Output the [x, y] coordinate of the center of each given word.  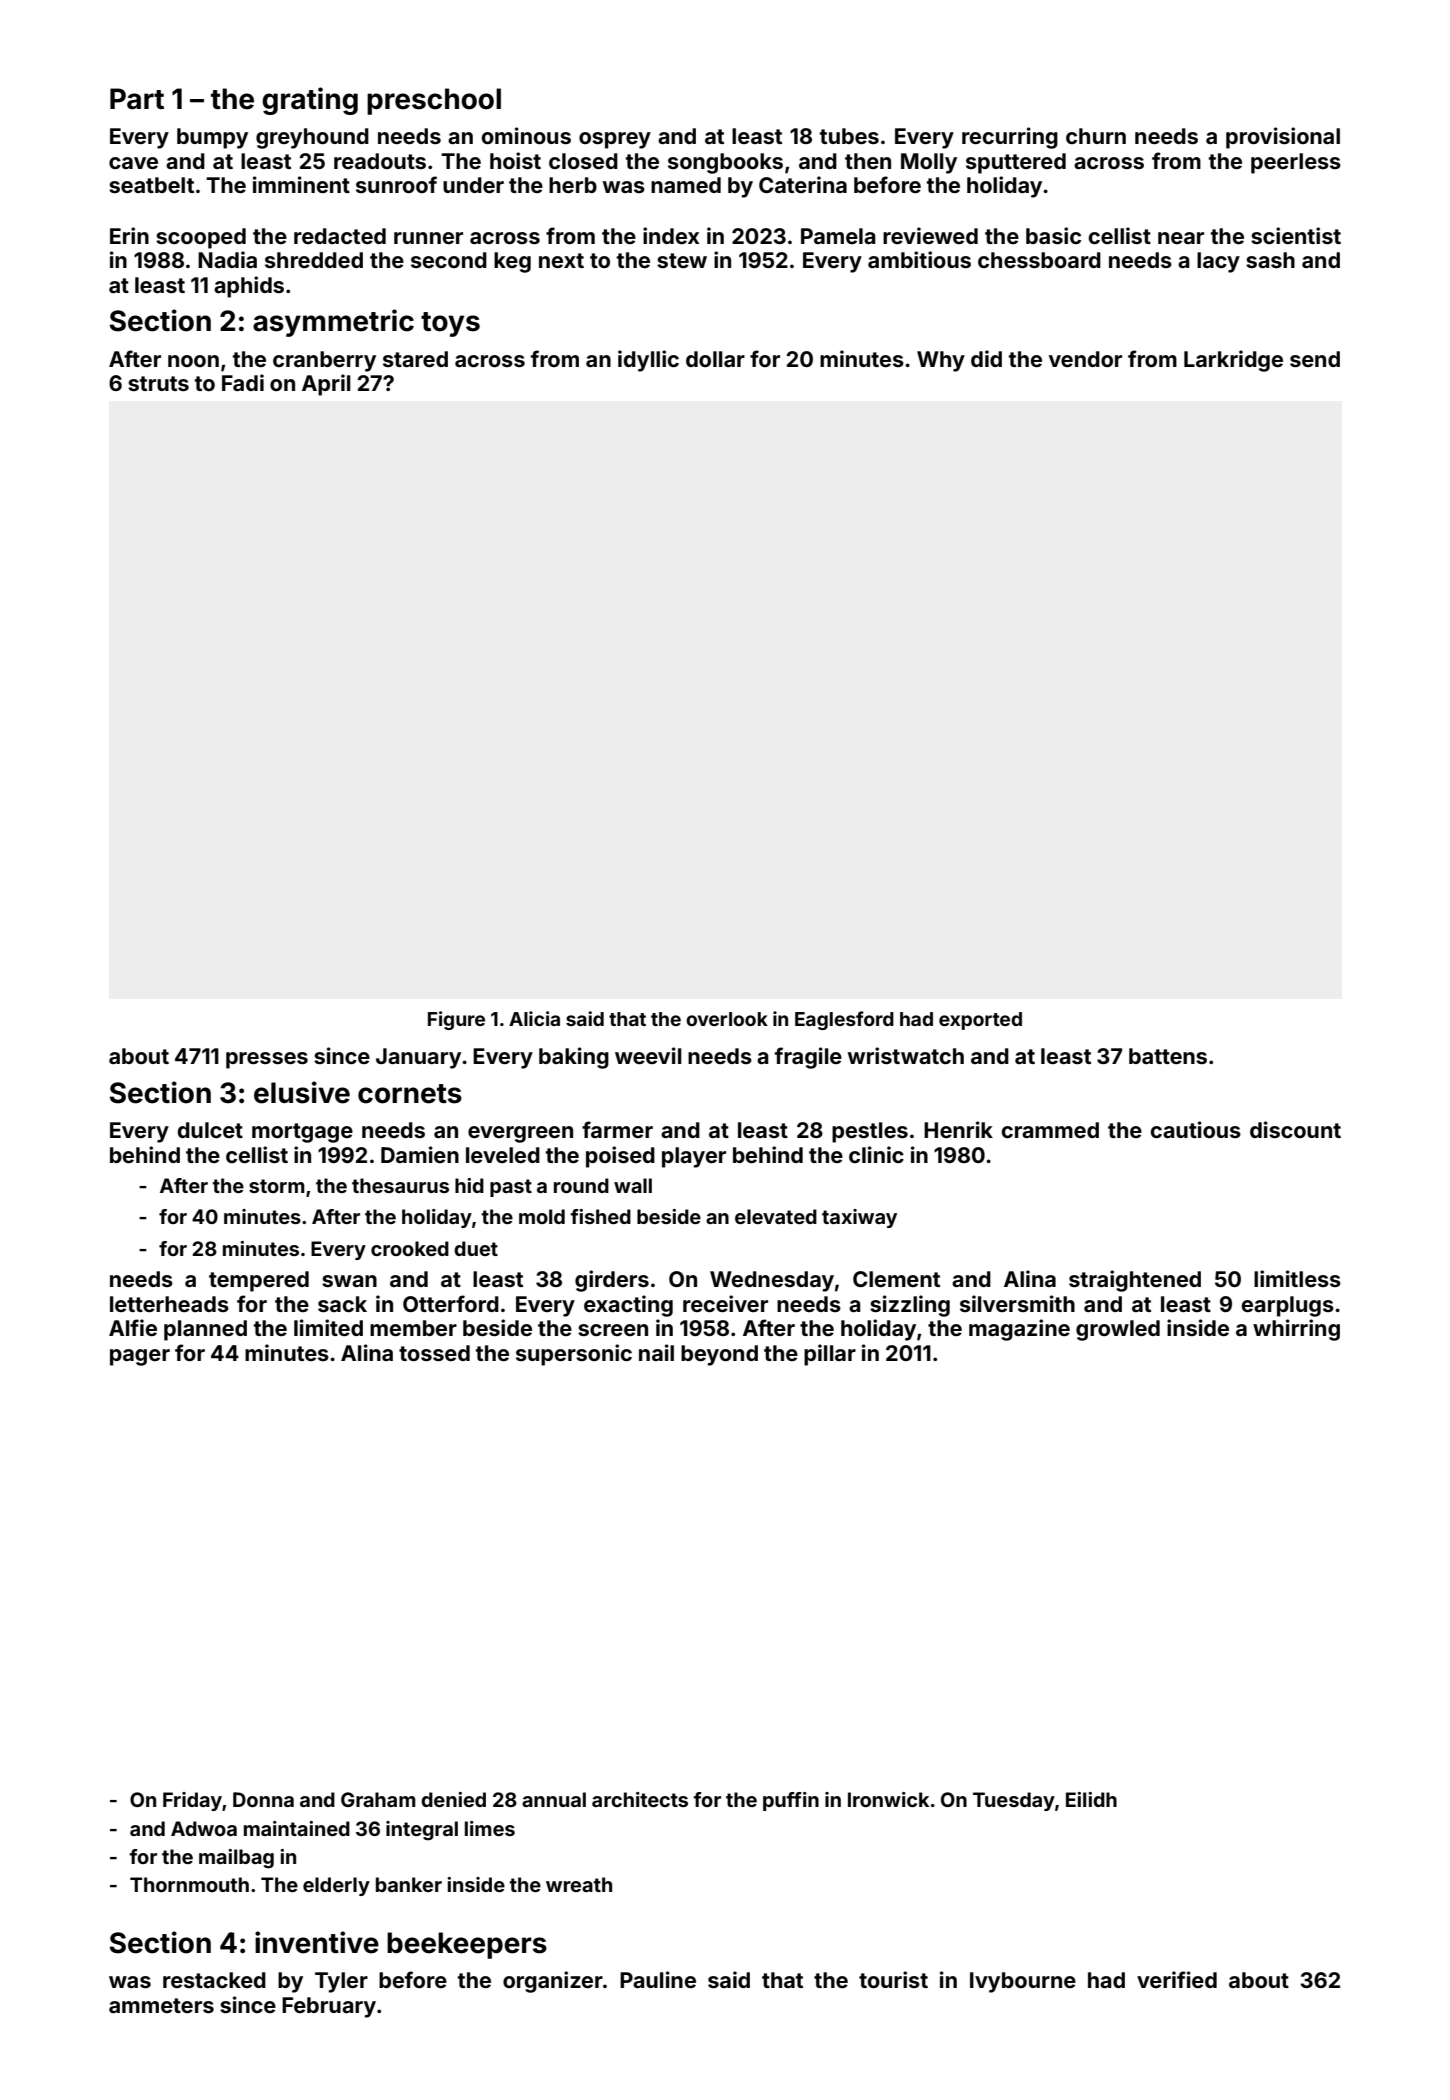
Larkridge [1233, 361]
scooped [201, 238]
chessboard [1039, 260]
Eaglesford [844, 1020]
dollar [715, 359]
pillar [830, 1355]
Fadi [243, 382]
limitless [1297, 1278]
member [413, 1328]
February [329, 2007]
